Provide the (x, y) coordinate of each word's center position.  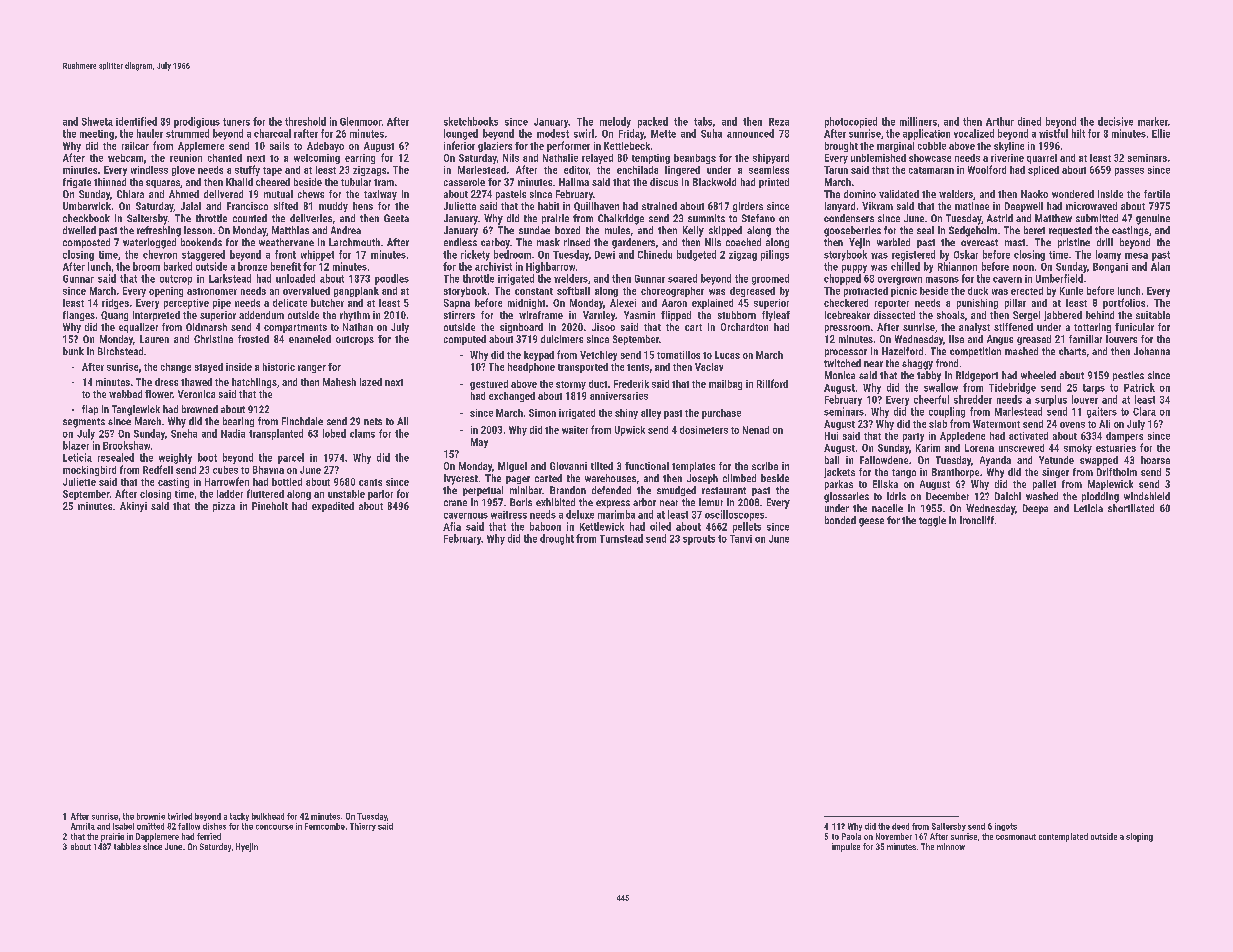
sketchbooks (471, 121)
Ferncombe (325, 826)
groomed (770, 279)
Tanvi (741, 539)
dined (1029, 121)
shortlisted (1131, 508)
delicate (290, 303)
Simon (542, 413)
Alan (1160, 266)
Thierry (363, 827)
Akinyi (133, 507)
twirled (180, 816)
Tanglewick (136, 410)
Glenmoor (361, 121)
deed (900, 826)
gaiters (1102, 412)
